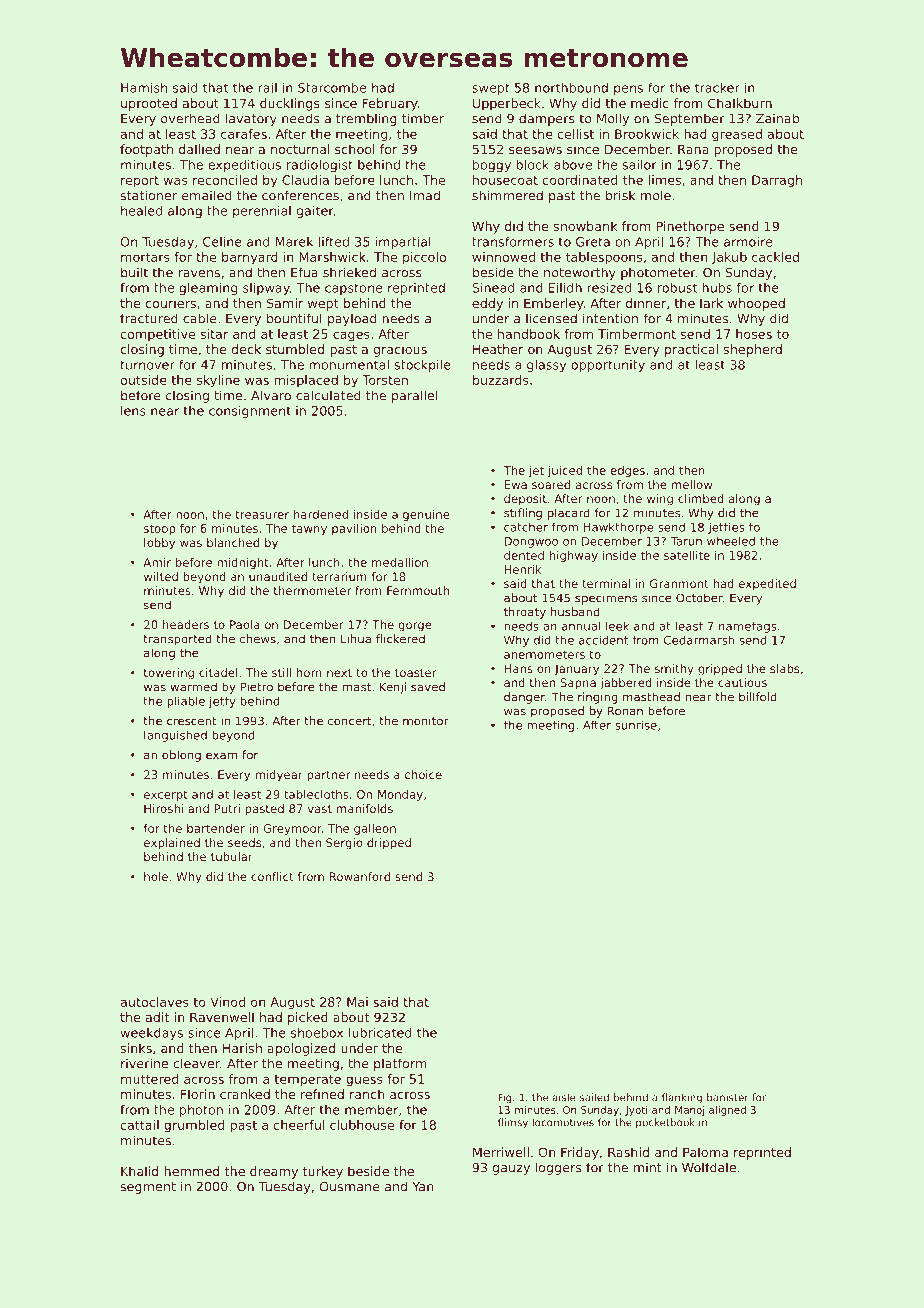 The width and height of the screenshot is (924, 1308). I want to click on Pinethorpe, so click(690, 227).
